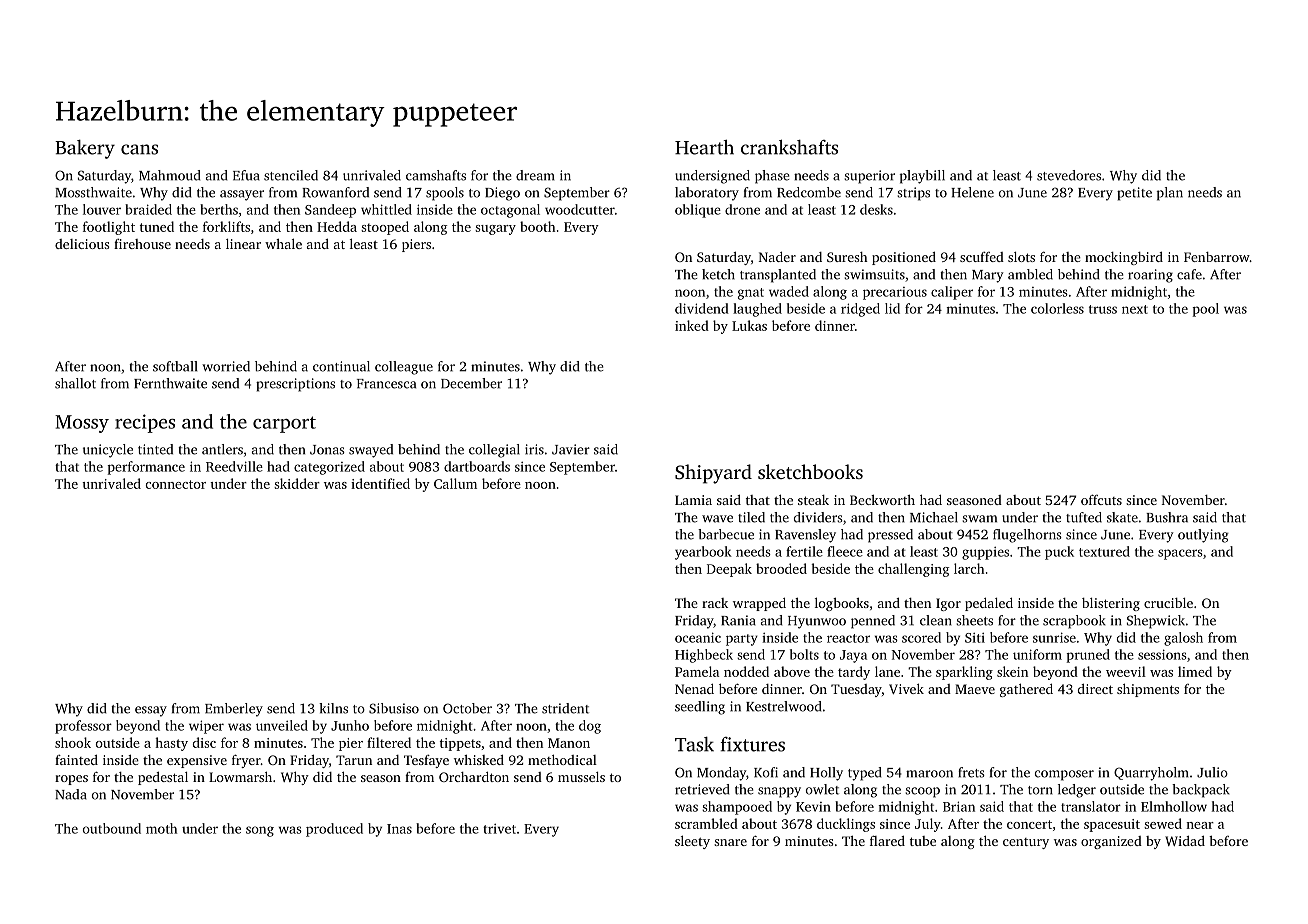  What do you see at coordinates (809, 192) in the image?
I see `Redcombe` at bounding box center [809, 192].
